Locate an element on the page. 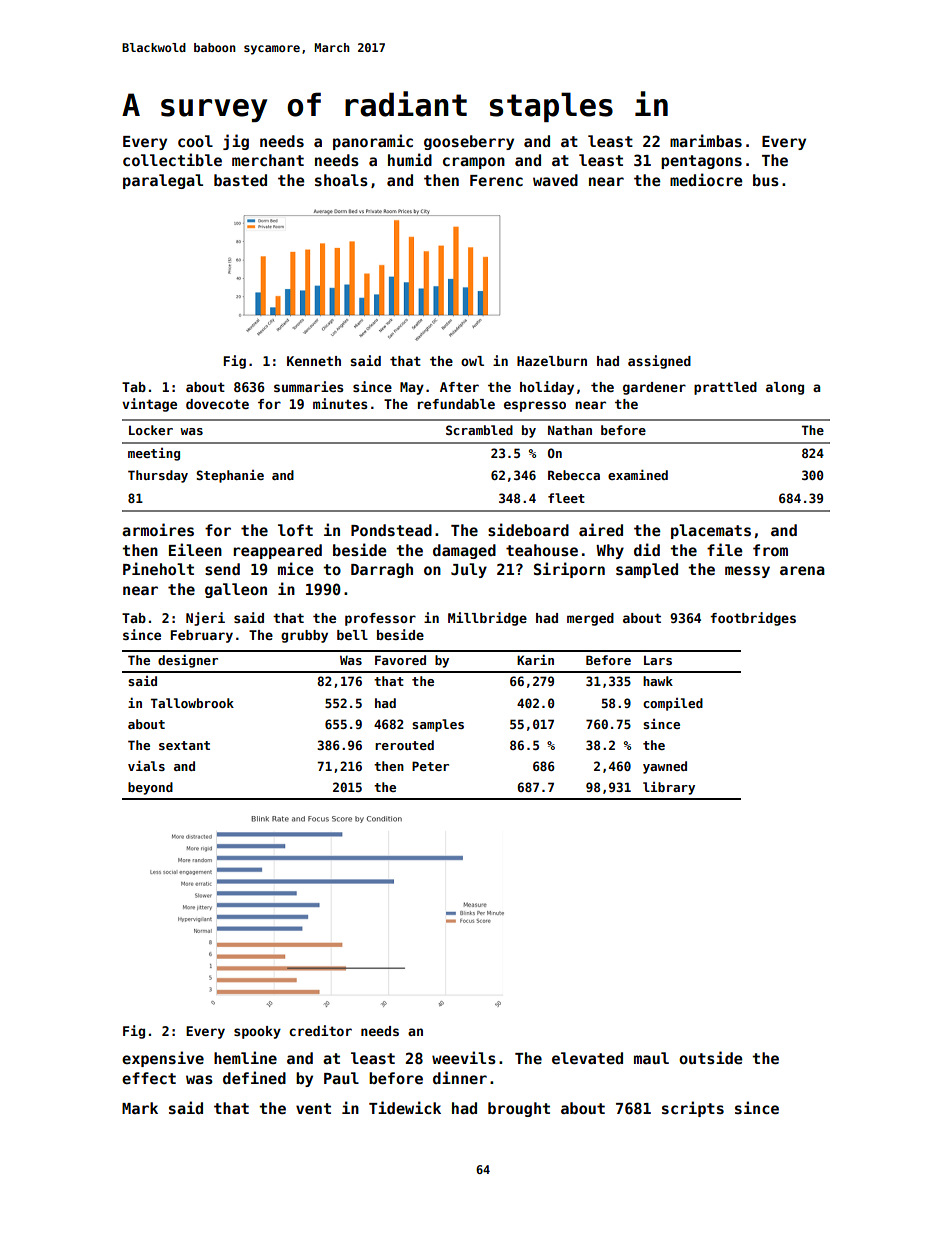 The height and width of the image is (1233, 952). creditor is located at coordinates (320, 1030).
